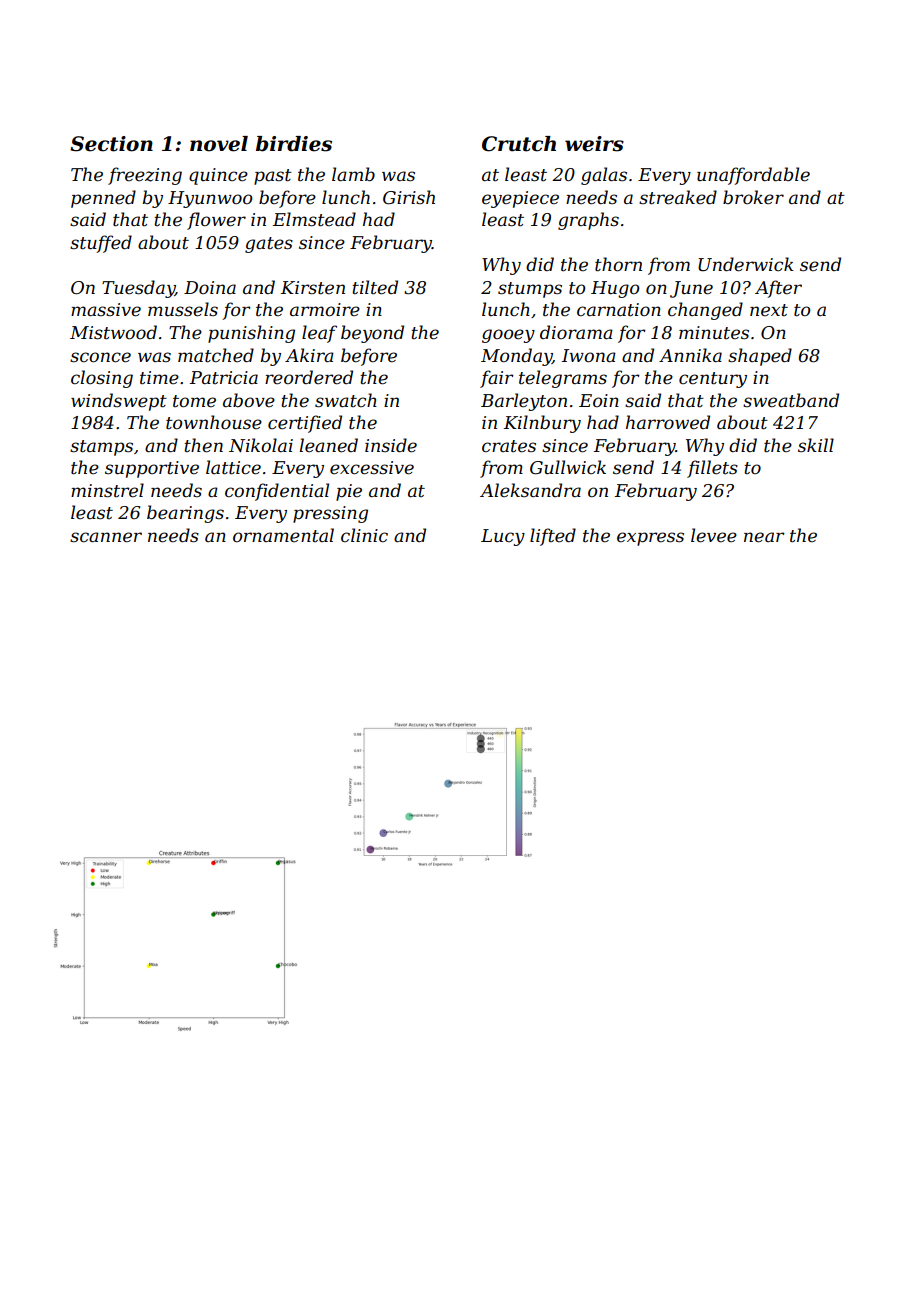  Describe the element at coordinates (103, 199) in the document. I see `penned` at that location.
